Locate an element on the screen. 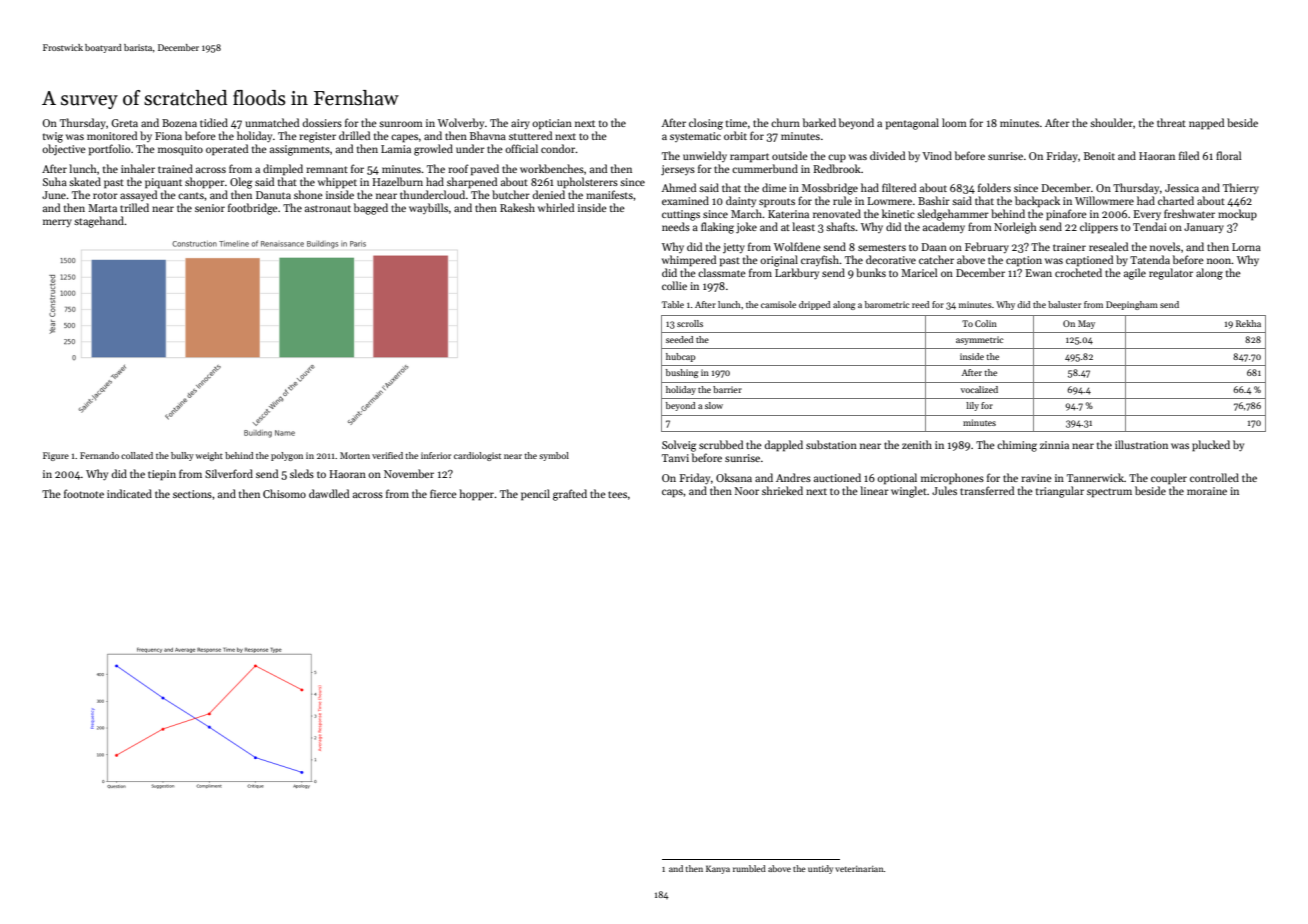 This screenshot has height=924, width=1308. untidy is located at coordinates (820, 869).
